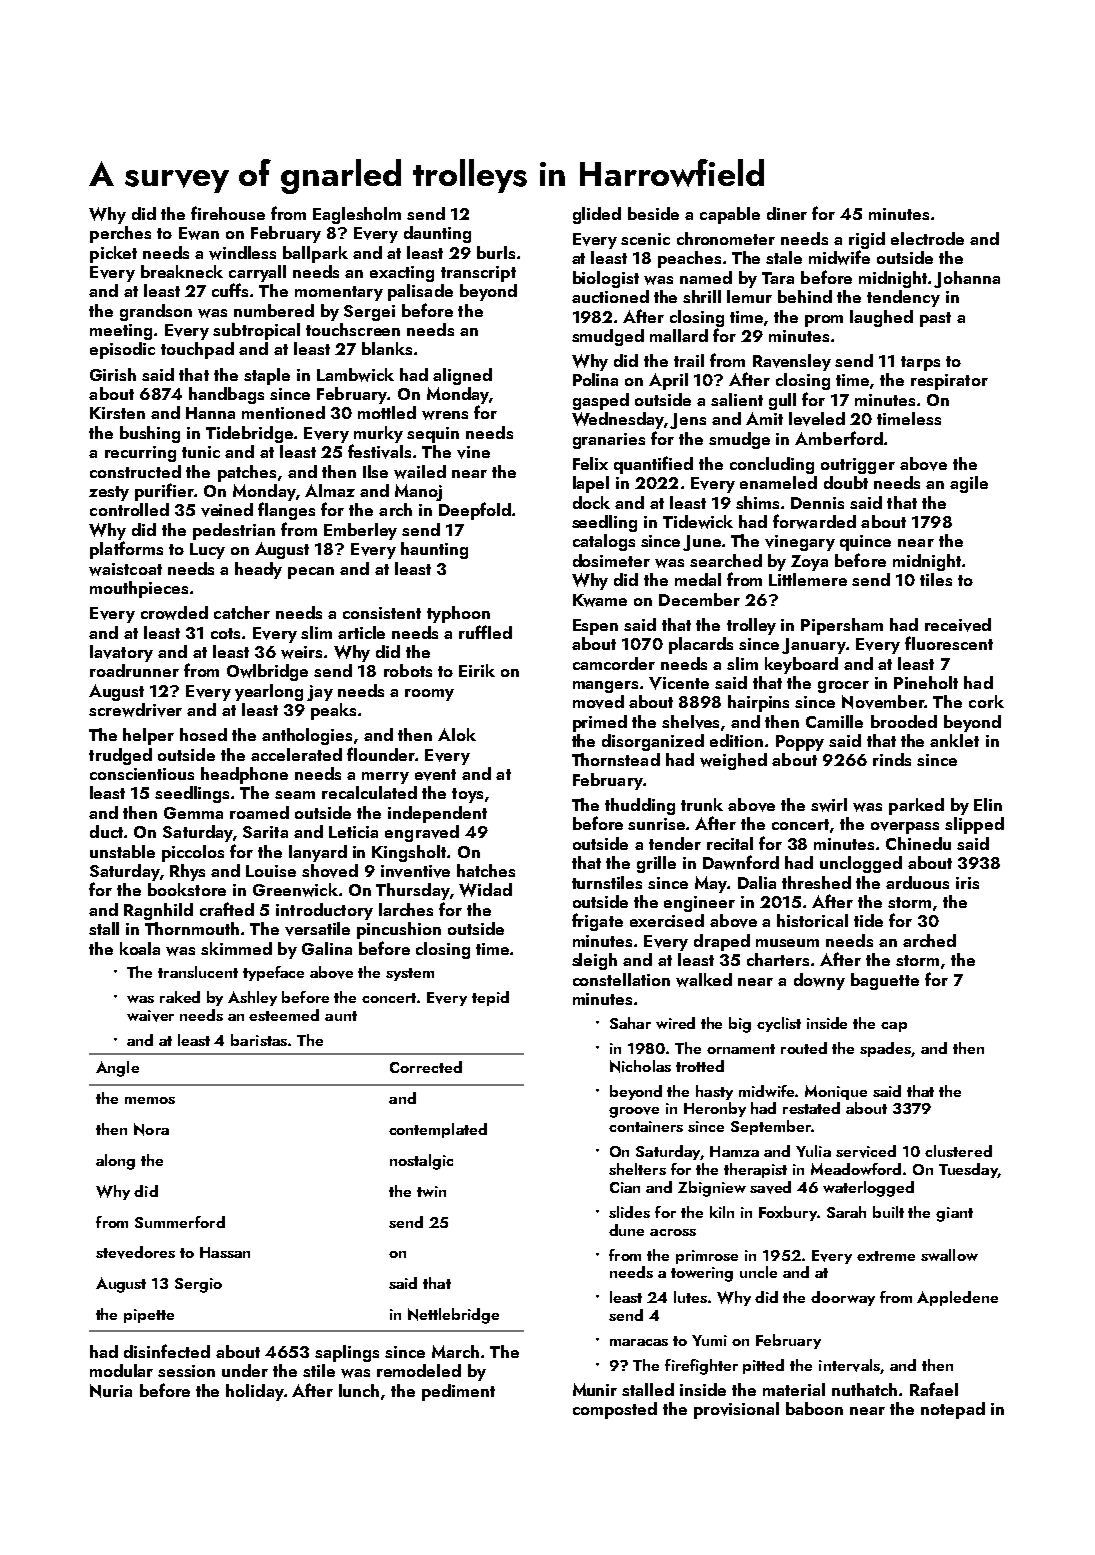 The image size is (1095, 1555). Describe the element at coordinates (255, 1392) in the screenshot. I see `holiday` at that location.
